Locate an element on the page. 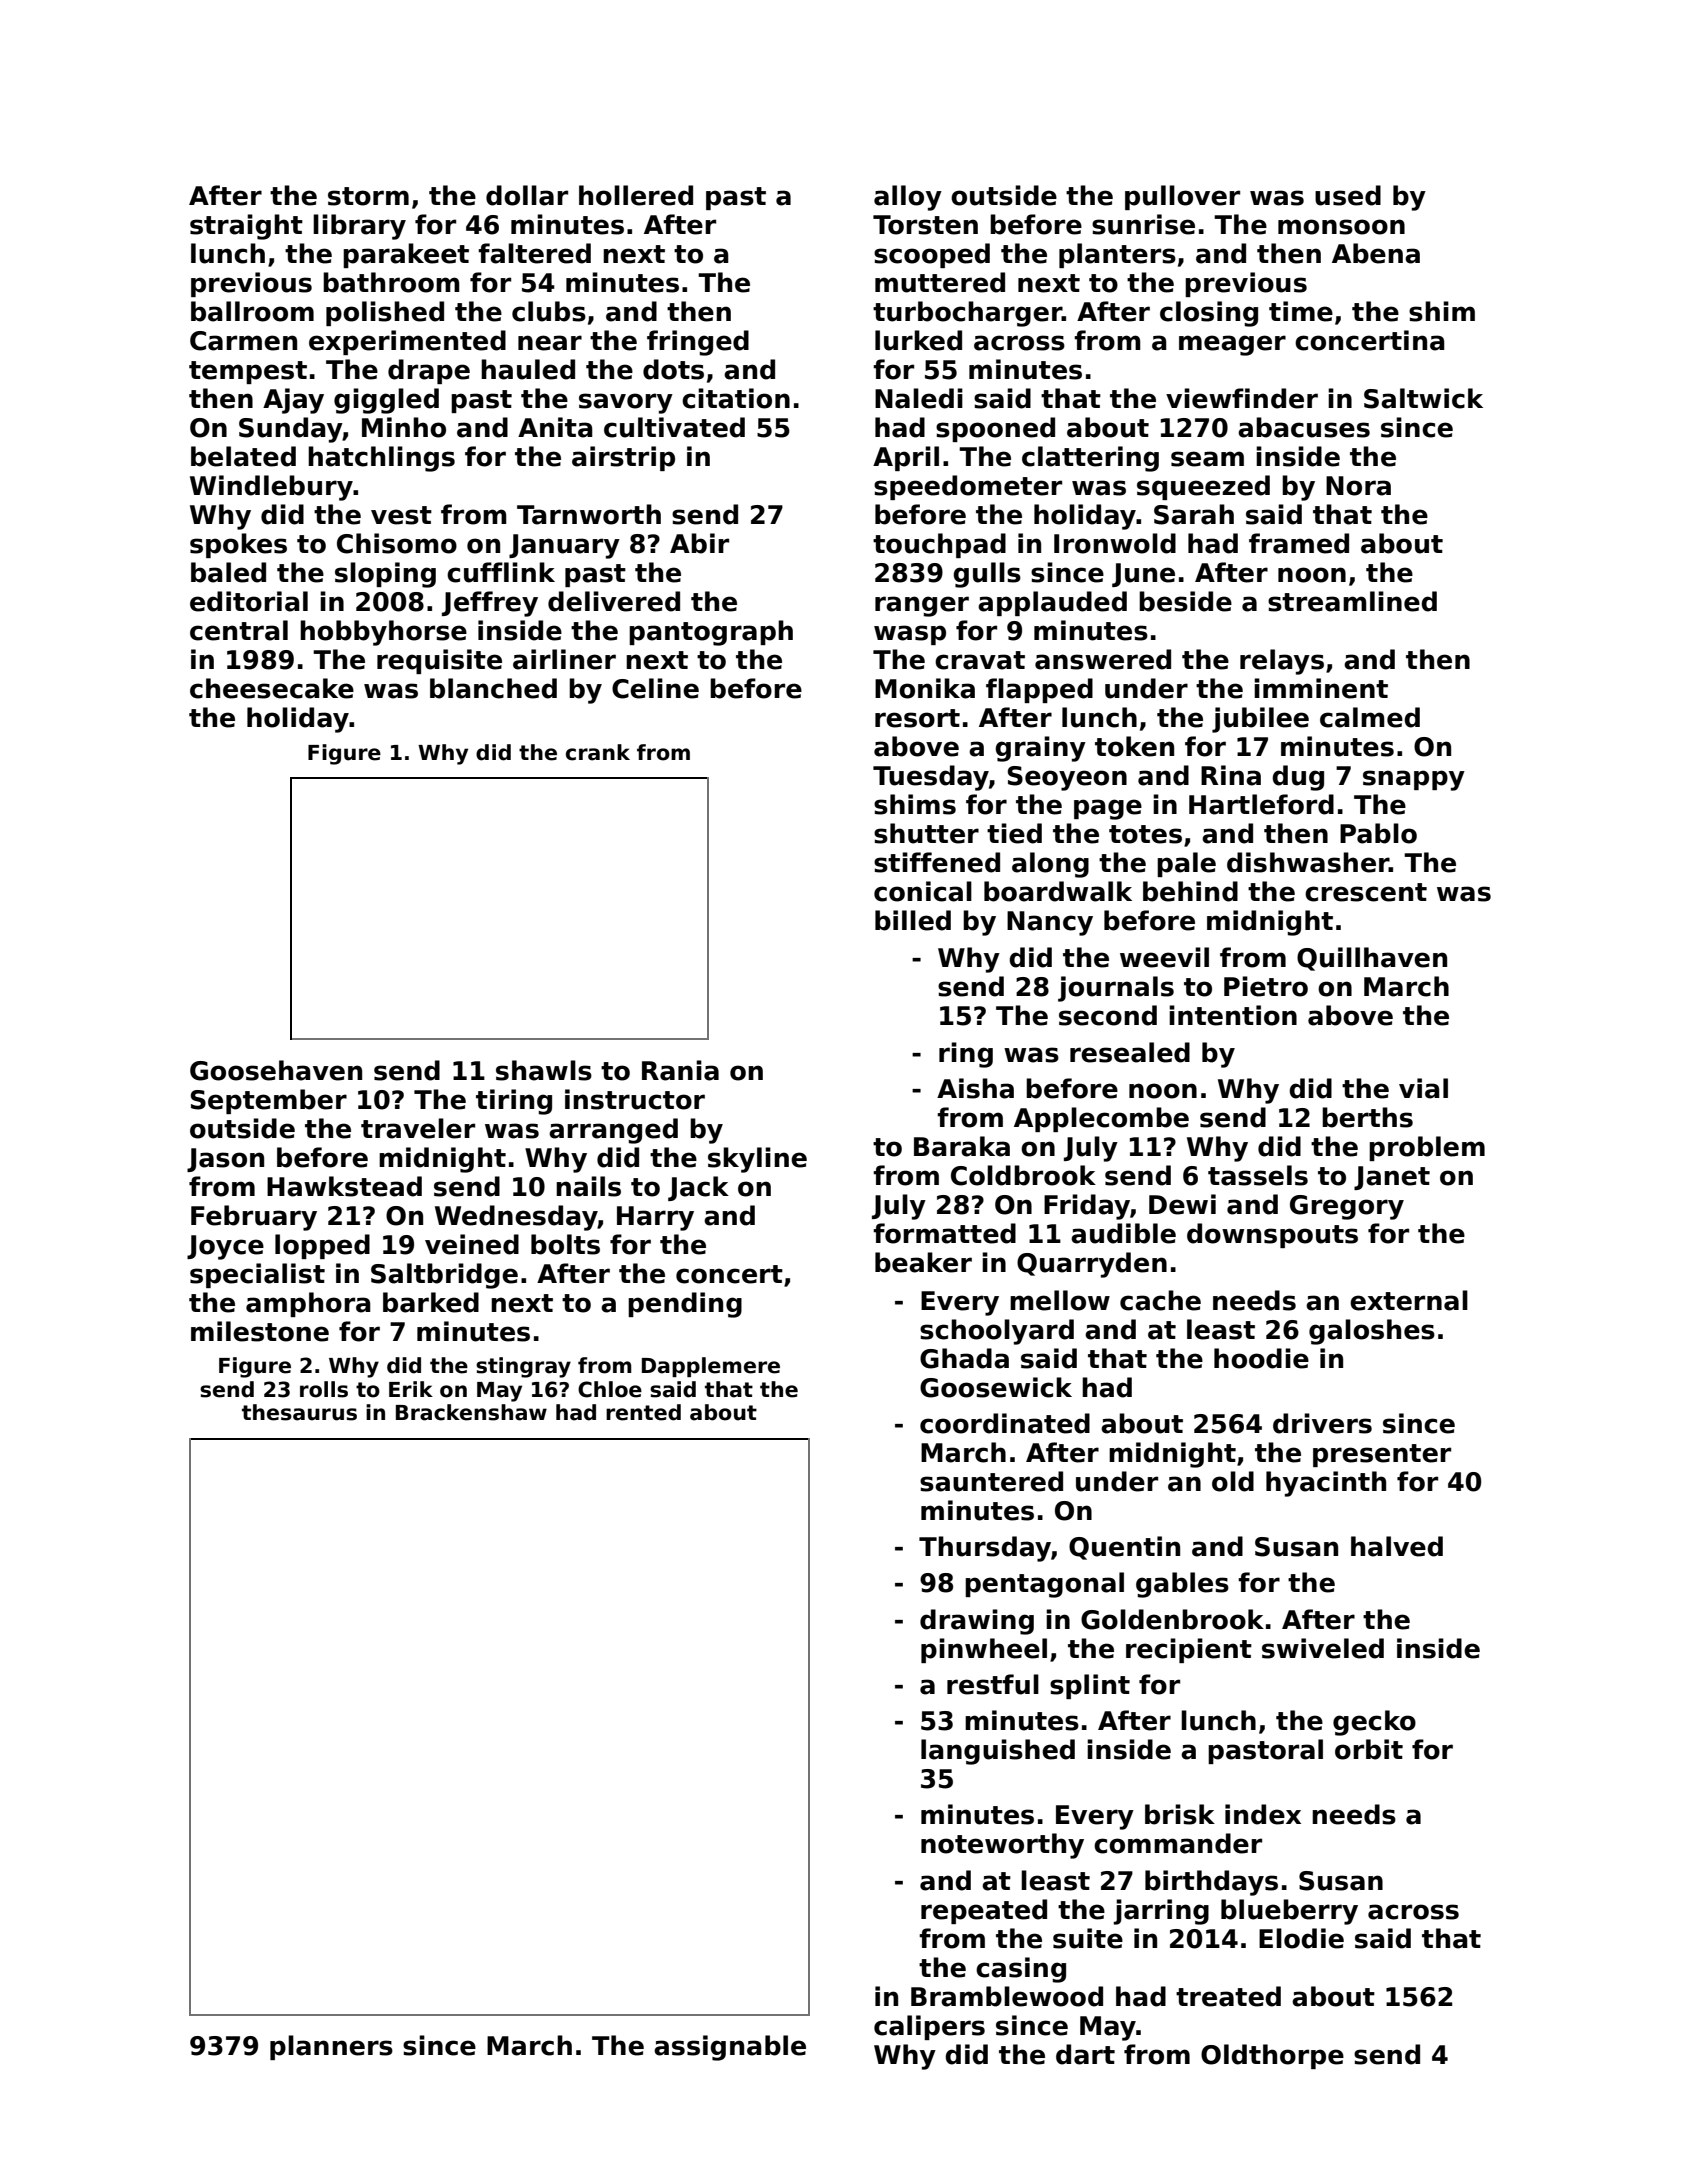 This page has height=2178, width=1683. planners is located at coordinates (331, 2047).
